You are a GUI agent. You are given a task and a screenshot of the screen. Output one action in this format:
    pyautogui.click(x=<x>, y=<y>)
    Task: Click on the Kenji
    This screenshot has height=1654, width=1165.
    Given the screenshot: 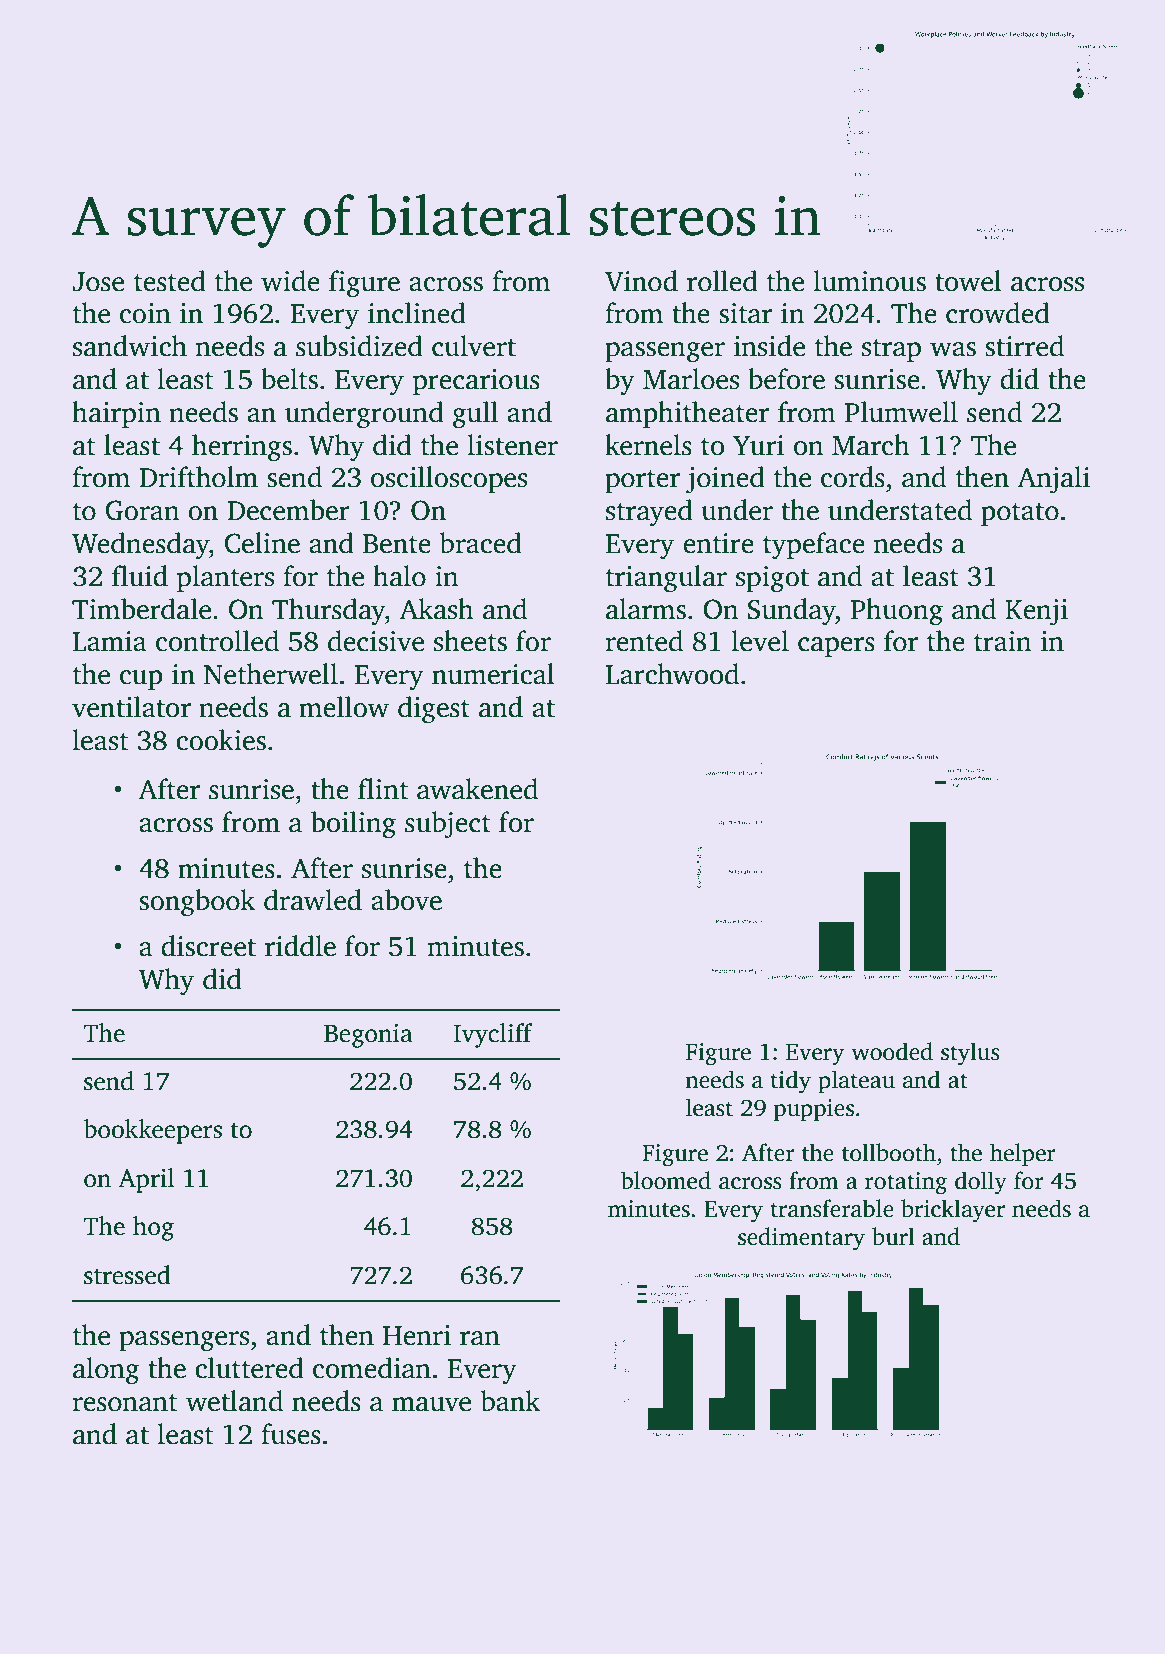 What is the action you would take?
    pyautogui.click(x=1036, y=612)
